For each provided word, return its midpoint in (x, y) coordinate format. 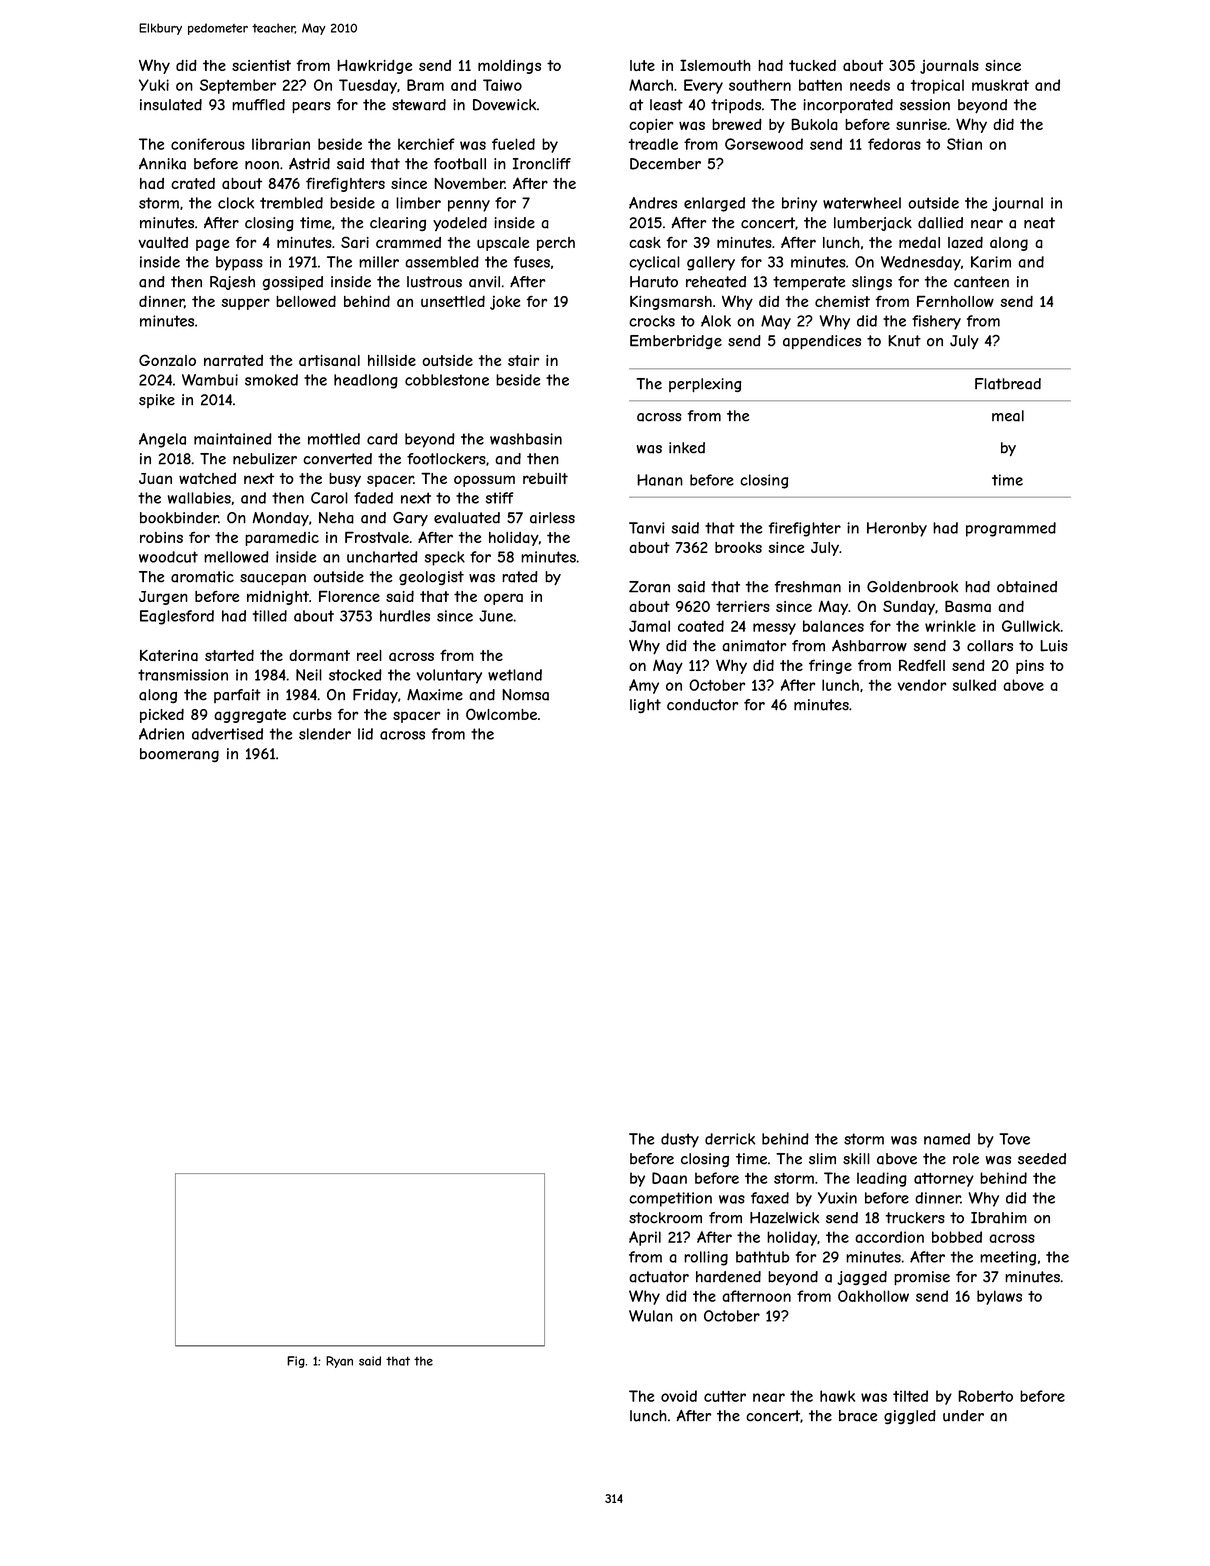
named (947, 1139)
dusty (680, 1140)
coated (701, 626)
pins (1030, 667)
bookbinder (179, 517)
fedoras (894, 144)
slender (325, 734)
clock (236, 203)
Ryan (339, 1362)
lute (642, 65)
